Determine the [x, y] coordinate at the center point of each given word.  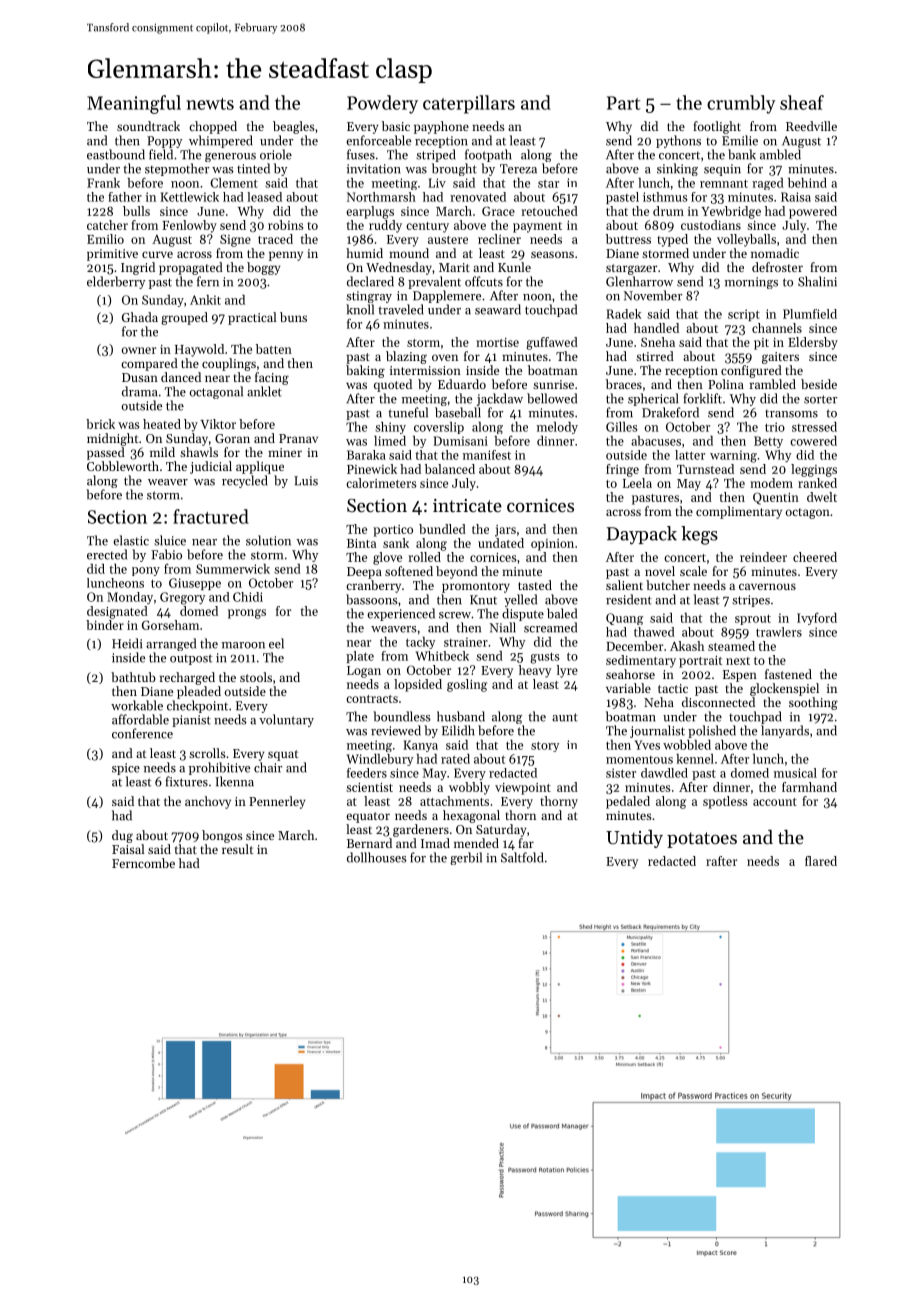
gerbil [466, 858]
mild [162, 452]
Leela [637, 483]
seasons [552, 254]
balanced [450, 469]
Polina [726, 384]
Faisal [128, 849]
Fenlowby [189, 226]
